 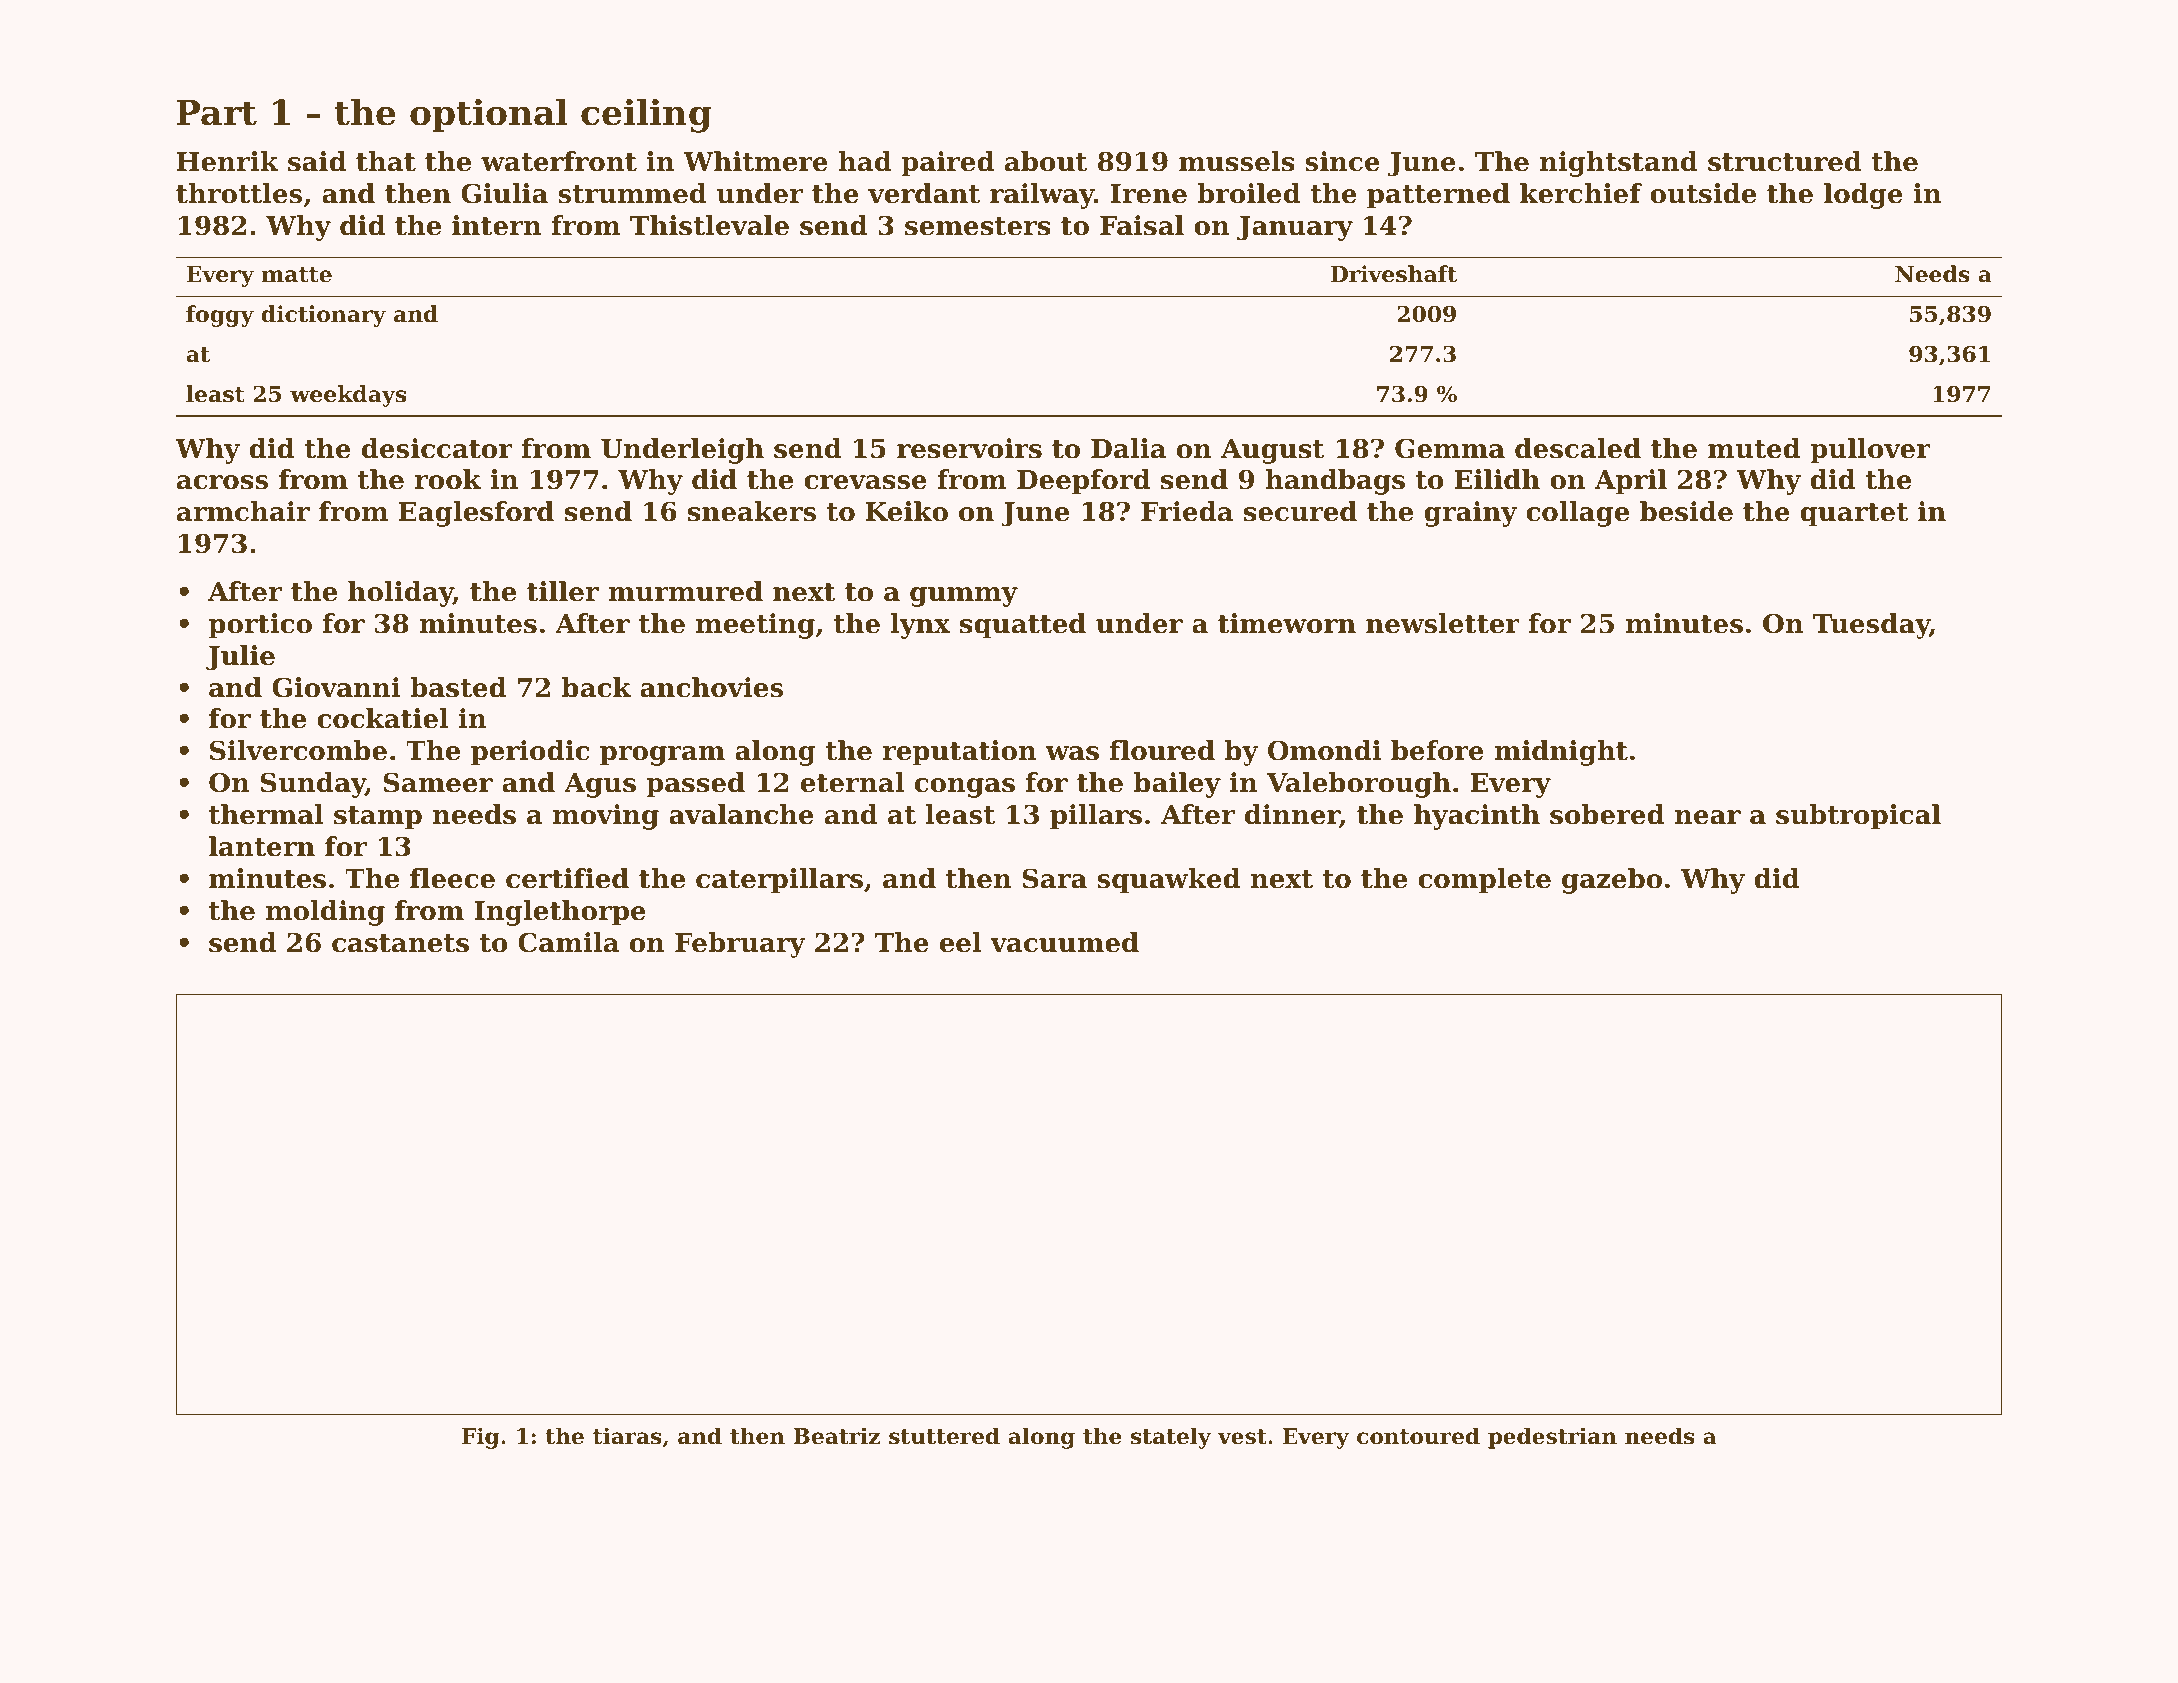 I want to click on paired, so click(x=947, y=164).
